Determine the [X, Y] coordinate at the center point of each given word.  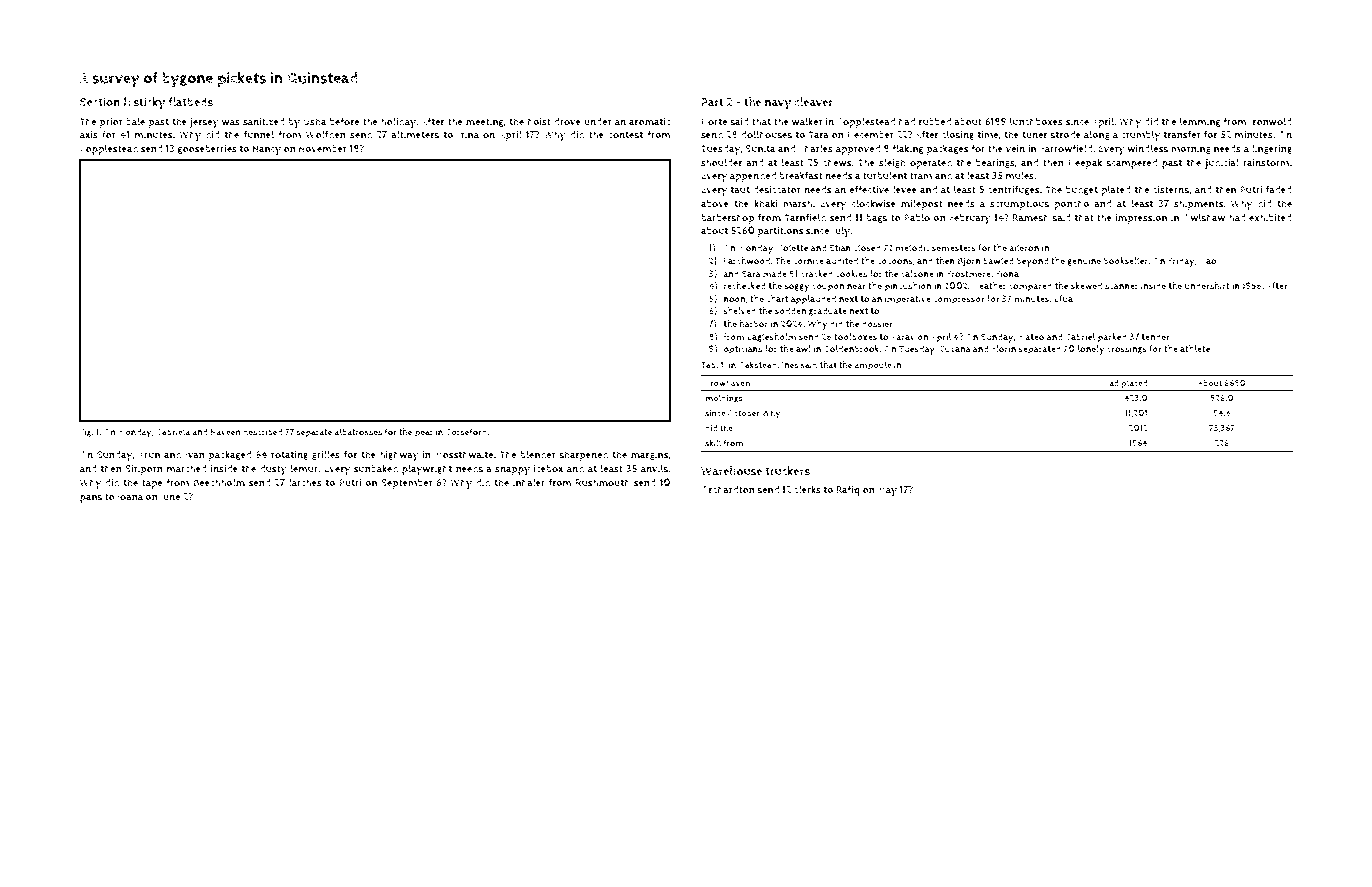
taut [740, 190]
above [715, 203]
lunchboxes [1036, 121]
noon [735, 299]
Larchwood [747, 261]
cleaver [814, 102]
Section [100, 102]
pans [91, 498]
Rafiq [848, 490]
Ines [790, 365]
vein [1015, 148]
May [887, 491]
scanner [1121, 287]
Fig [86, 432]
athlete [1195, 348]
